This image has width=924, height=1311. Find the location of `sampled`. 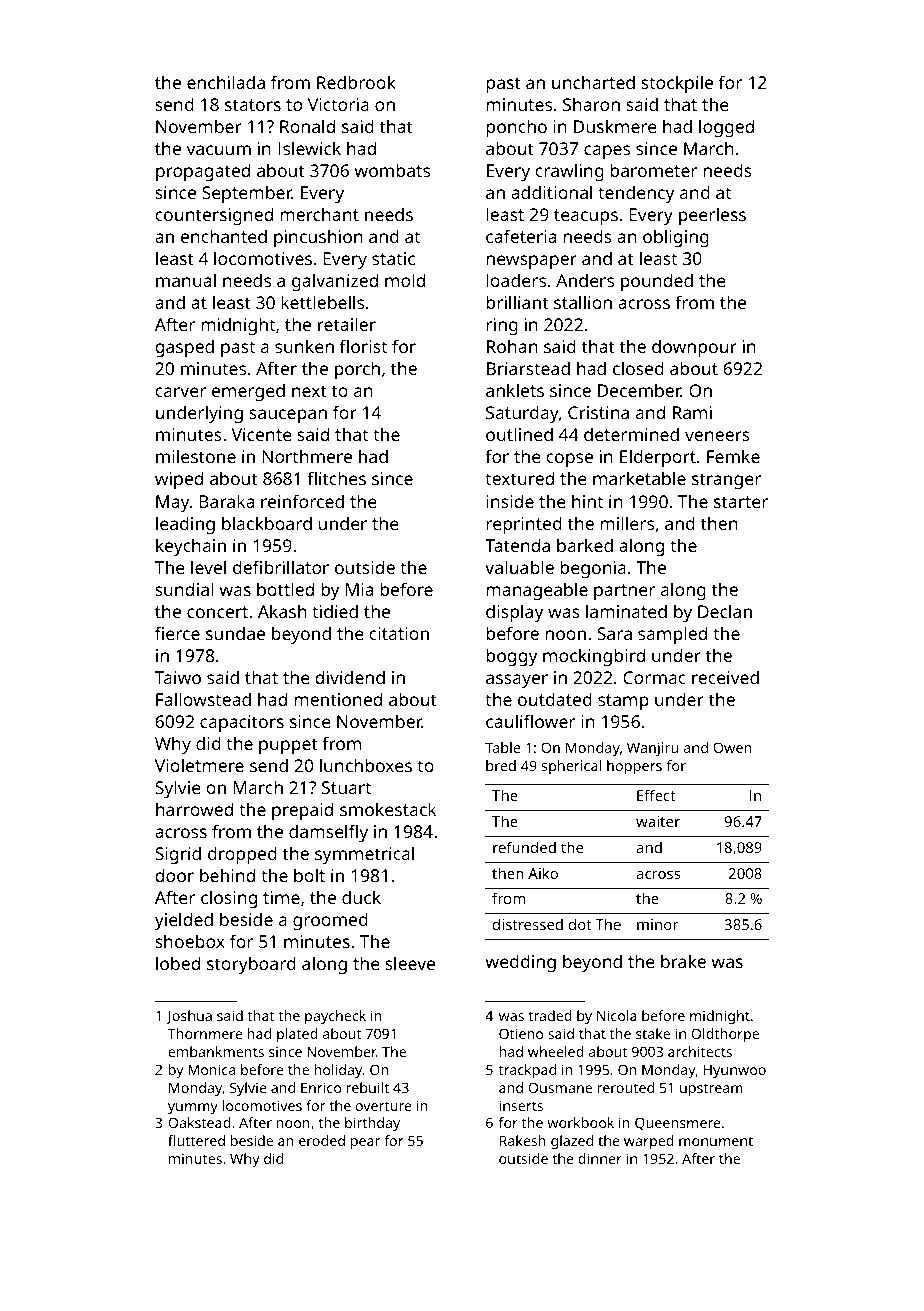

sampled is located at coordinates (672, 635).
